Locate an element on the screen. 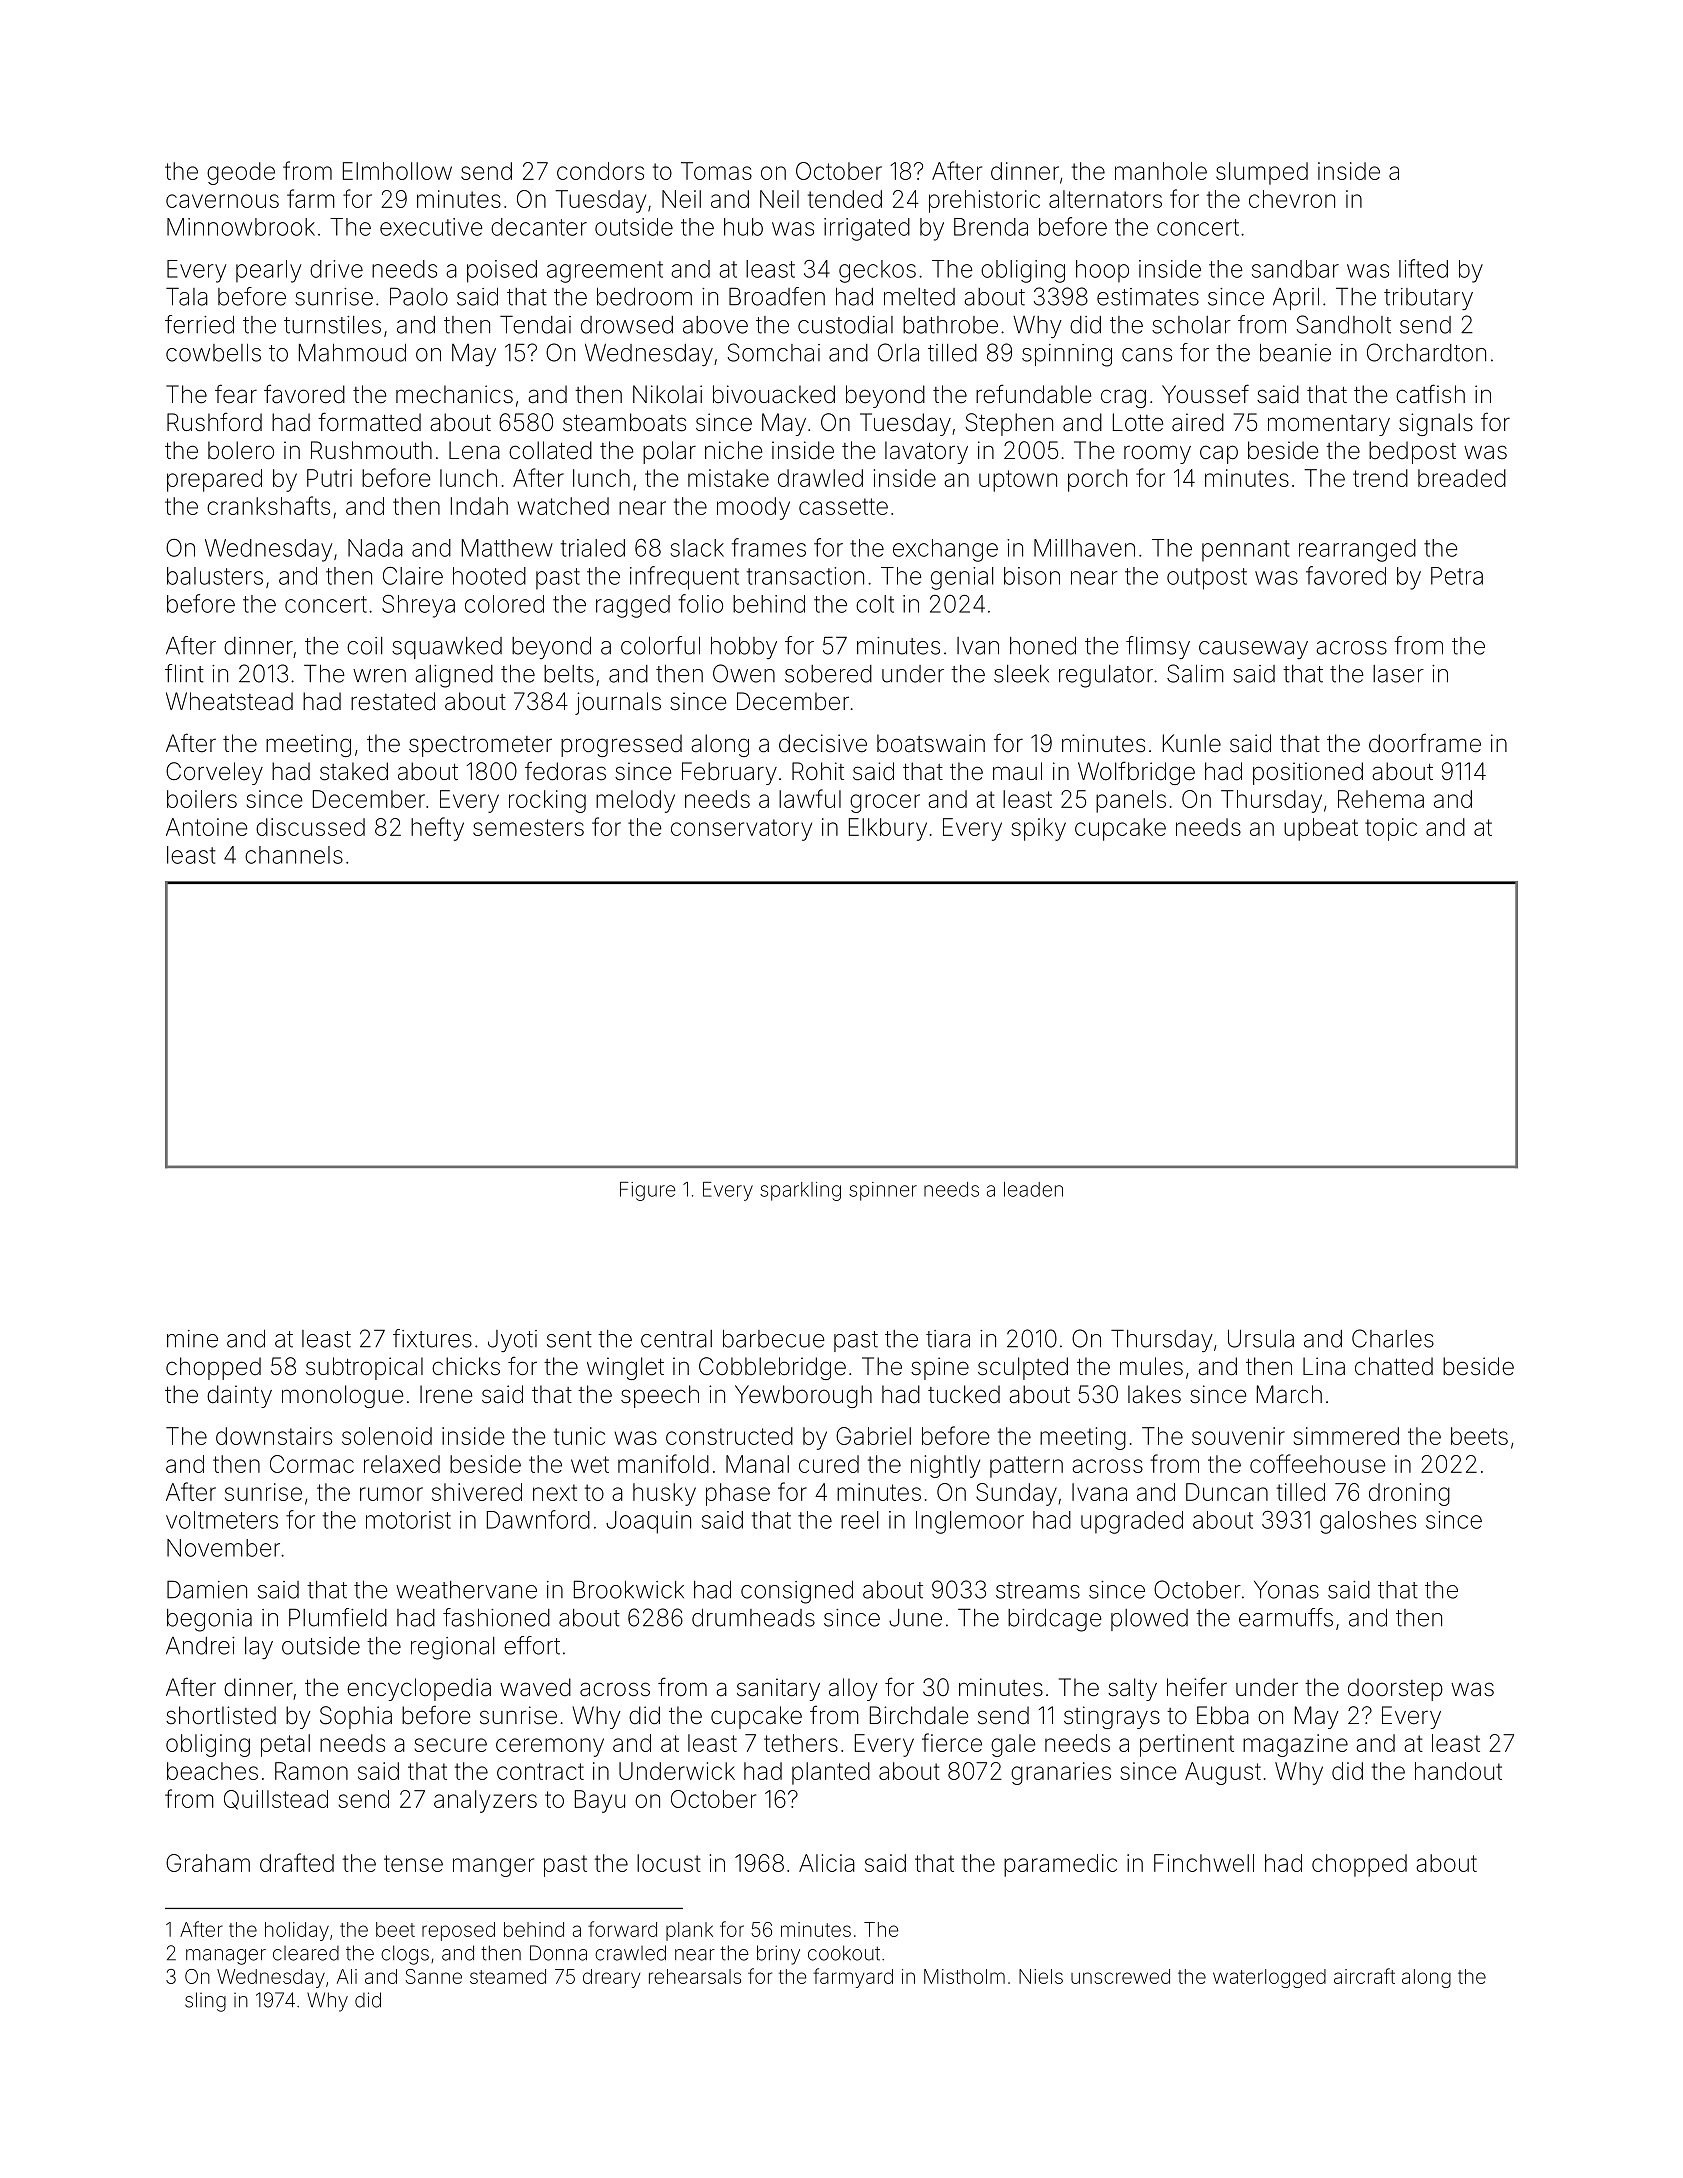 Image resolution: width=1683 pixels, height=2178 pixels. scholar is located at coordinates (1191, 325).
